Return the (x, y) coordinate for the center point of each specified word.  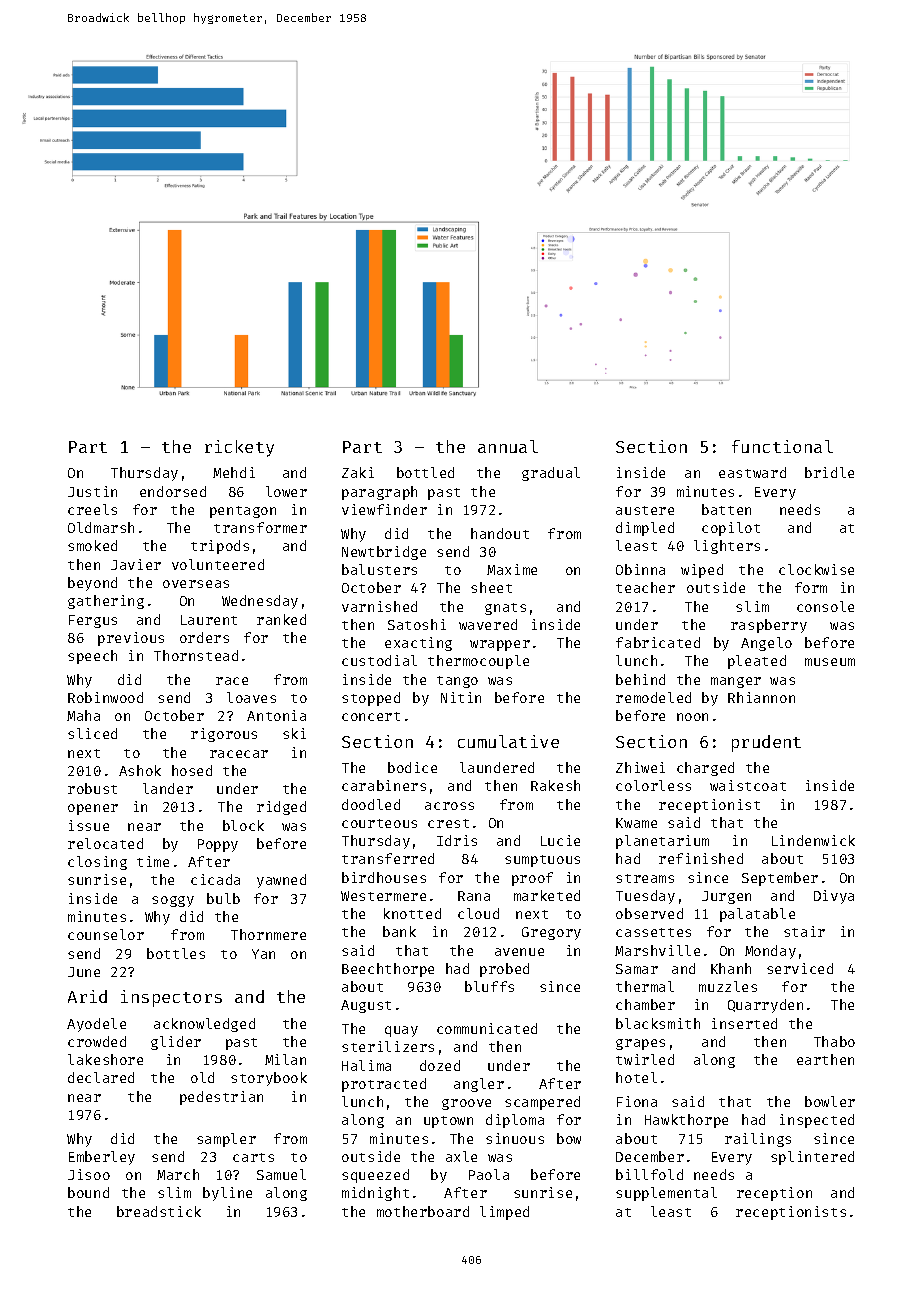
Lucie (560, 840)
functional (782, 446)
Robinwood (105, 697)
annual (508, 446)
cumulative (508, 741)
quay (401, 1031)
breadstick (159, 1211)
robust (92, 788)
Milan (285, 1059)
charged (705, 769)
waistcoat (748, 785)
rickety (239, 448)
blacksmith (658, 1023)
